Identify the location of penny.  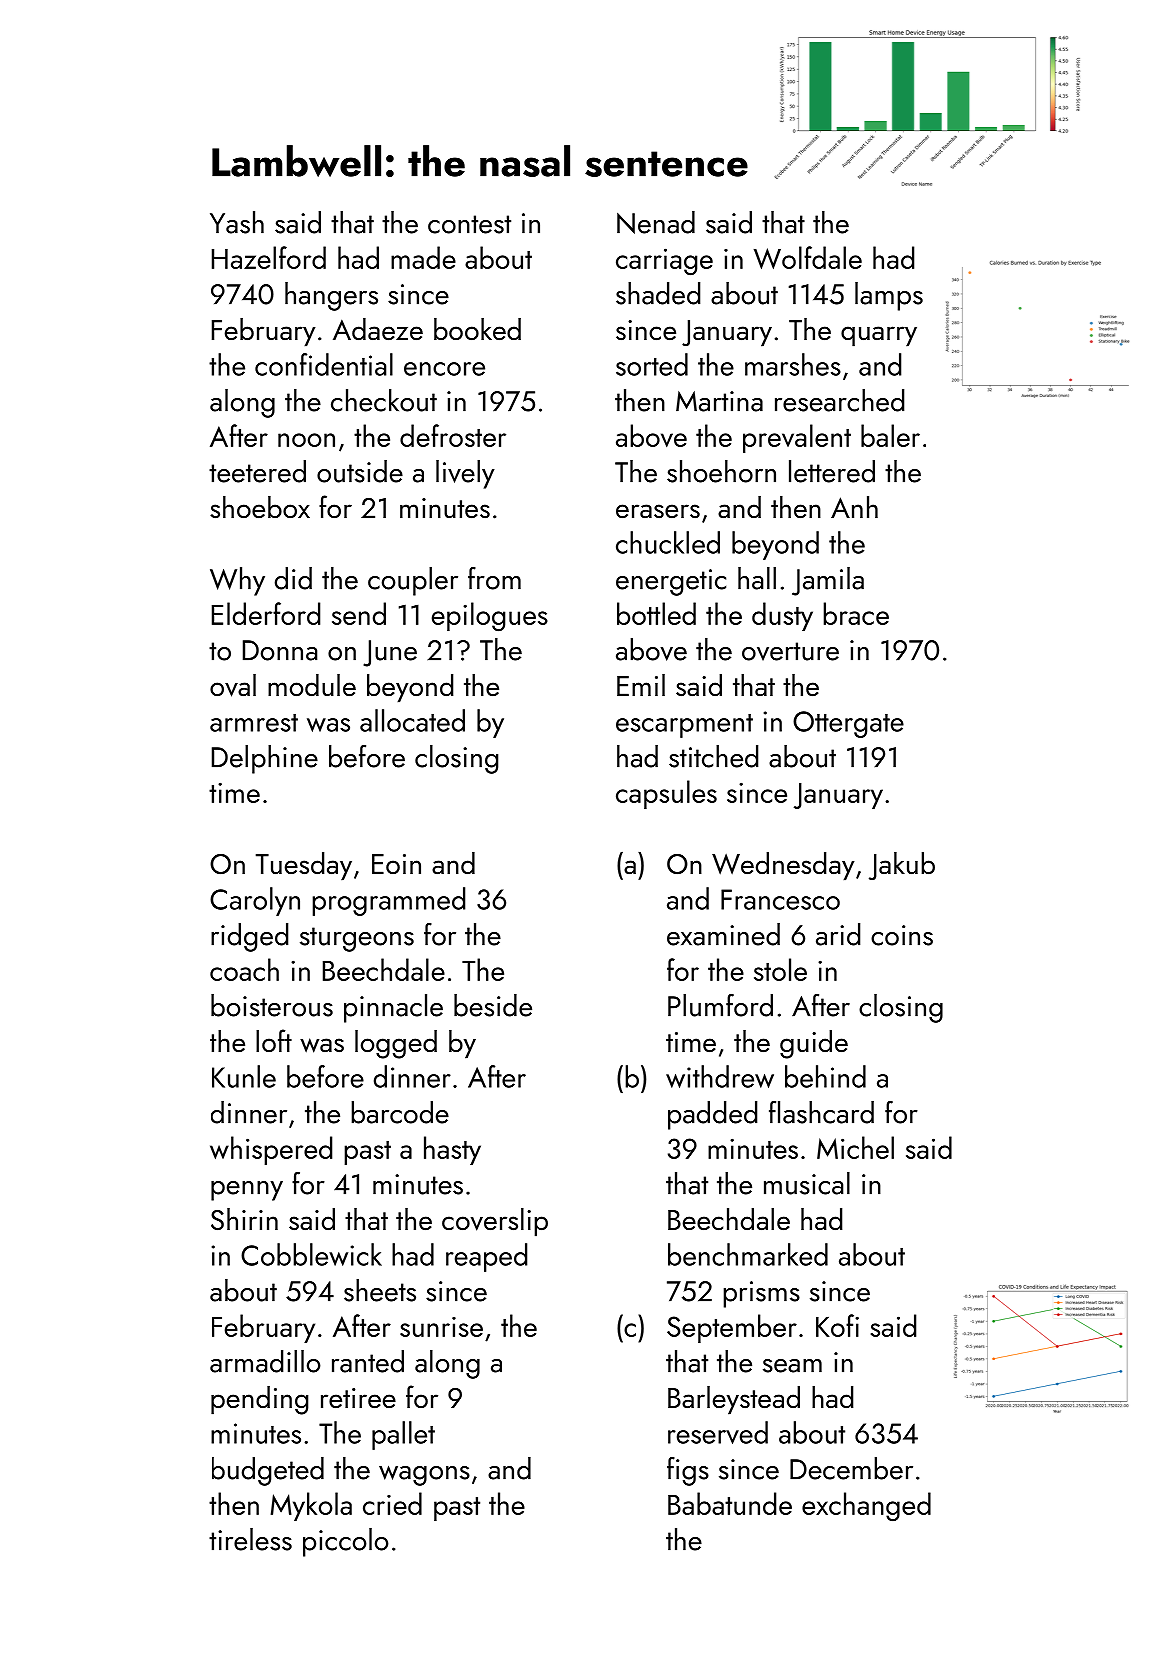
(247, 1191).
